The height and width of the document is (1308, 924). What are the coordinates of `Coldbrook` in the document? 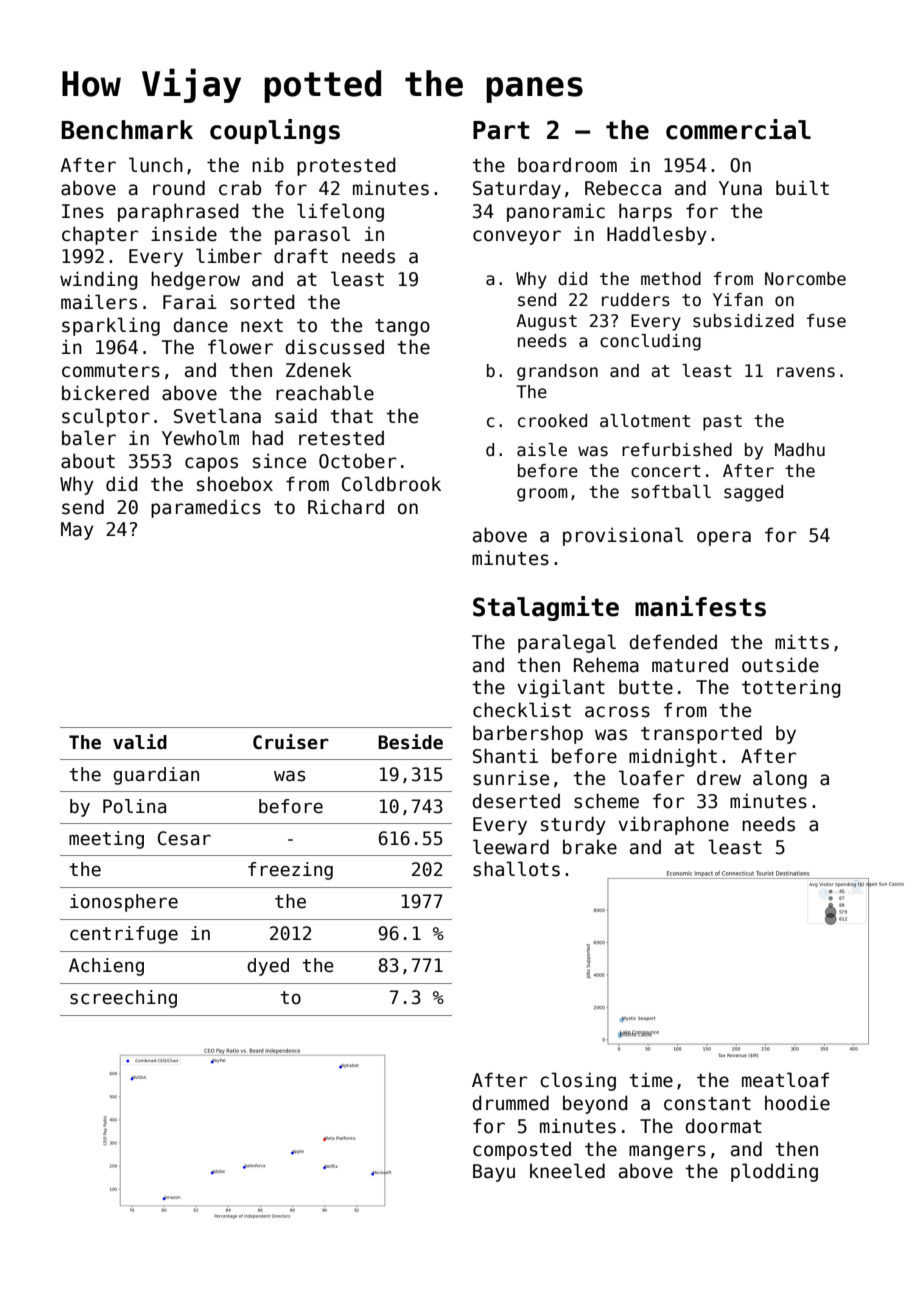 It's located at (391, 484).
